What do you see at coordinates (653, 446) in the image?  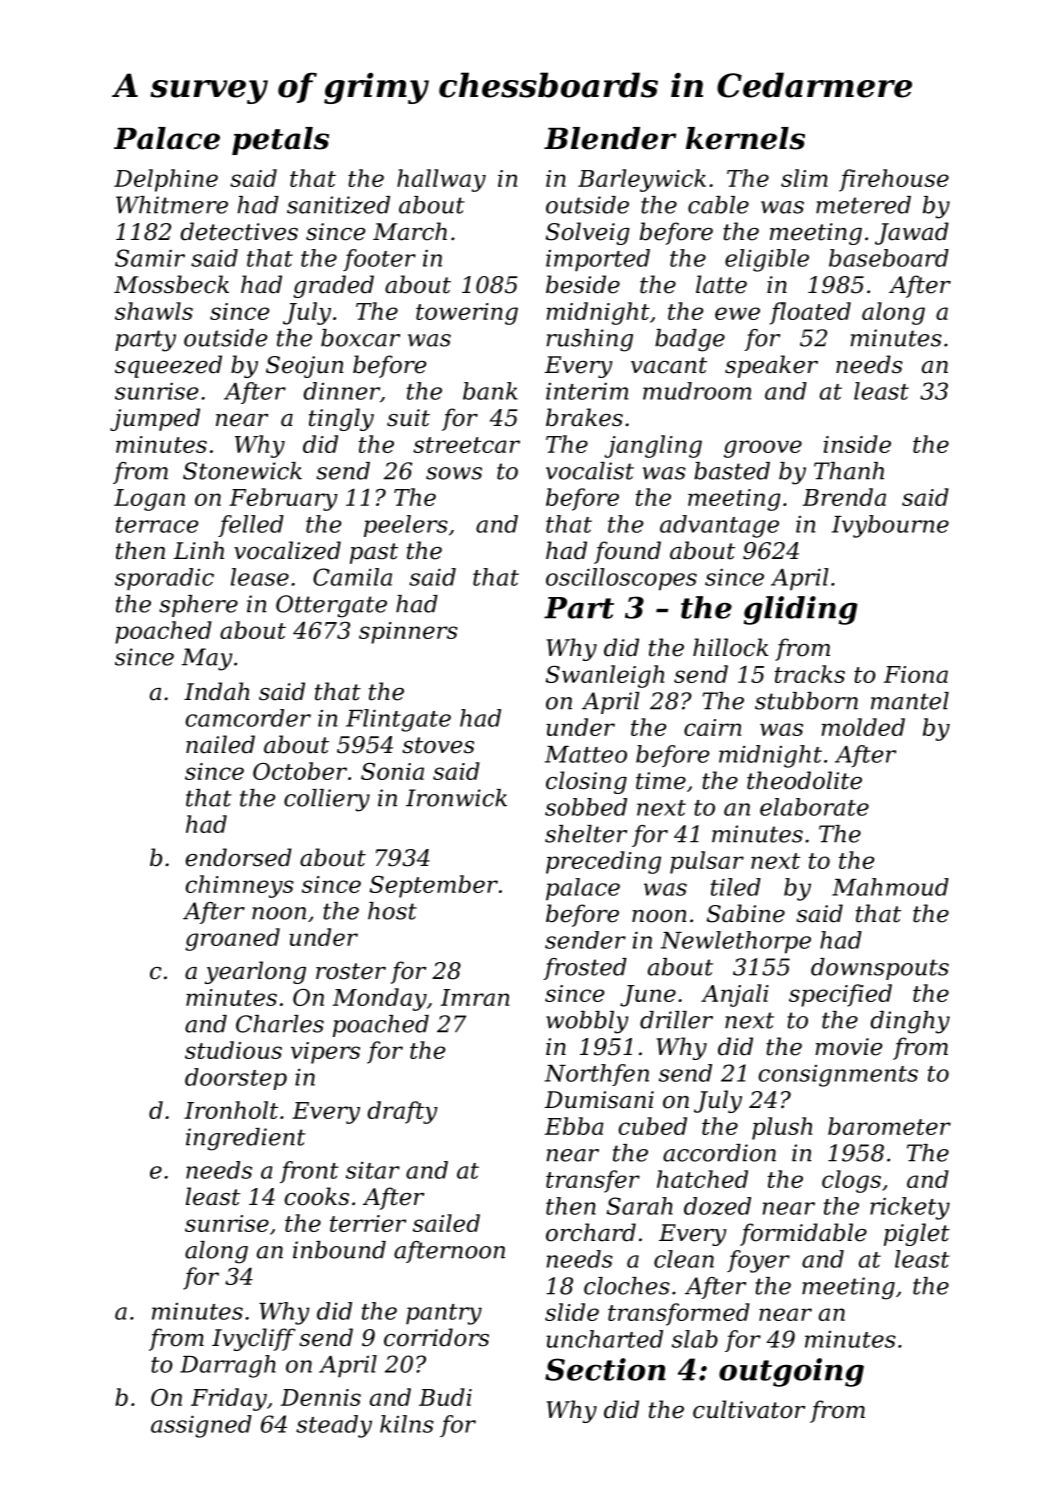 I see `jangling` at bounding box center [653, 446].
